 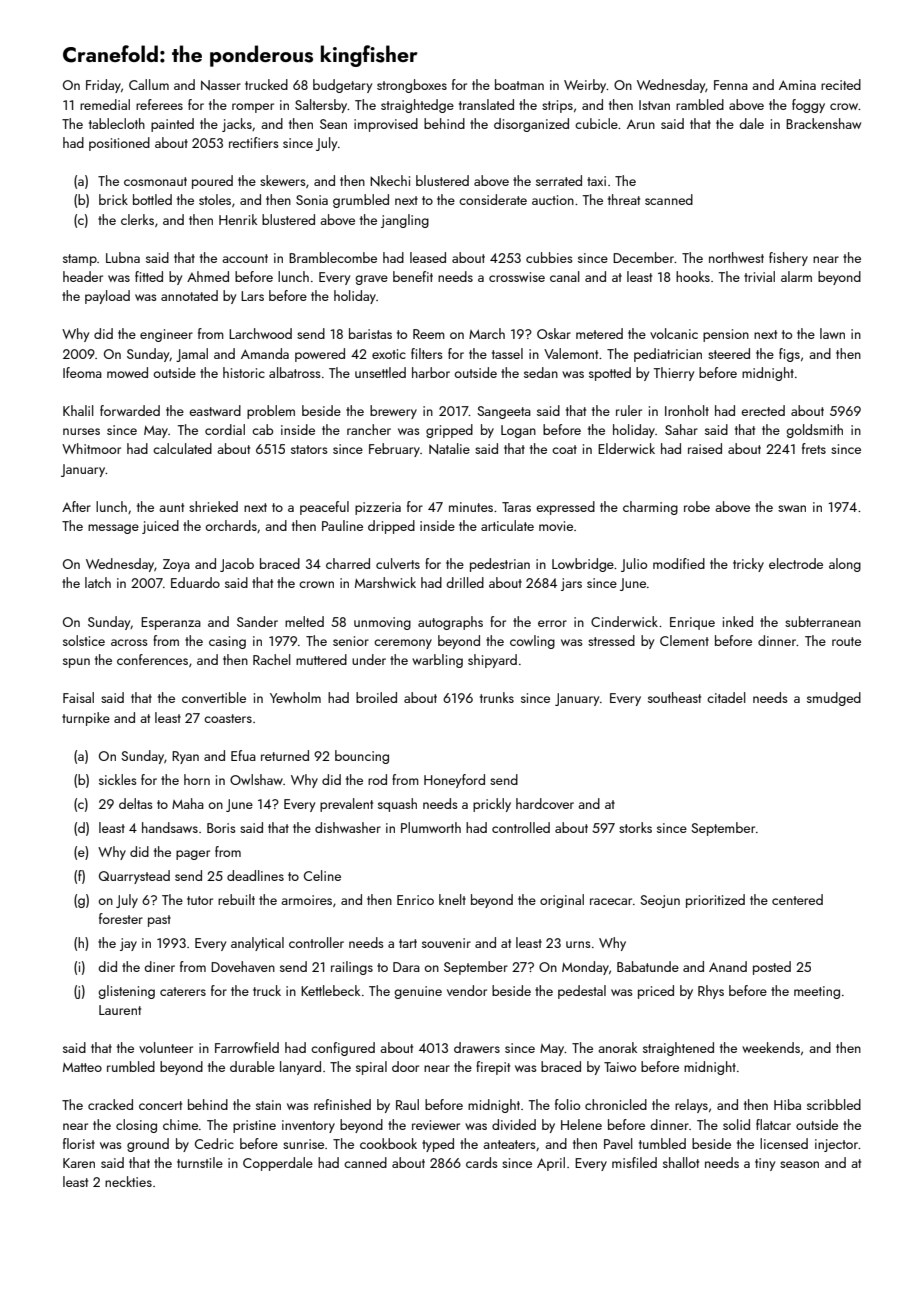 I want to click on Friday, so click(x=103, y=86).
